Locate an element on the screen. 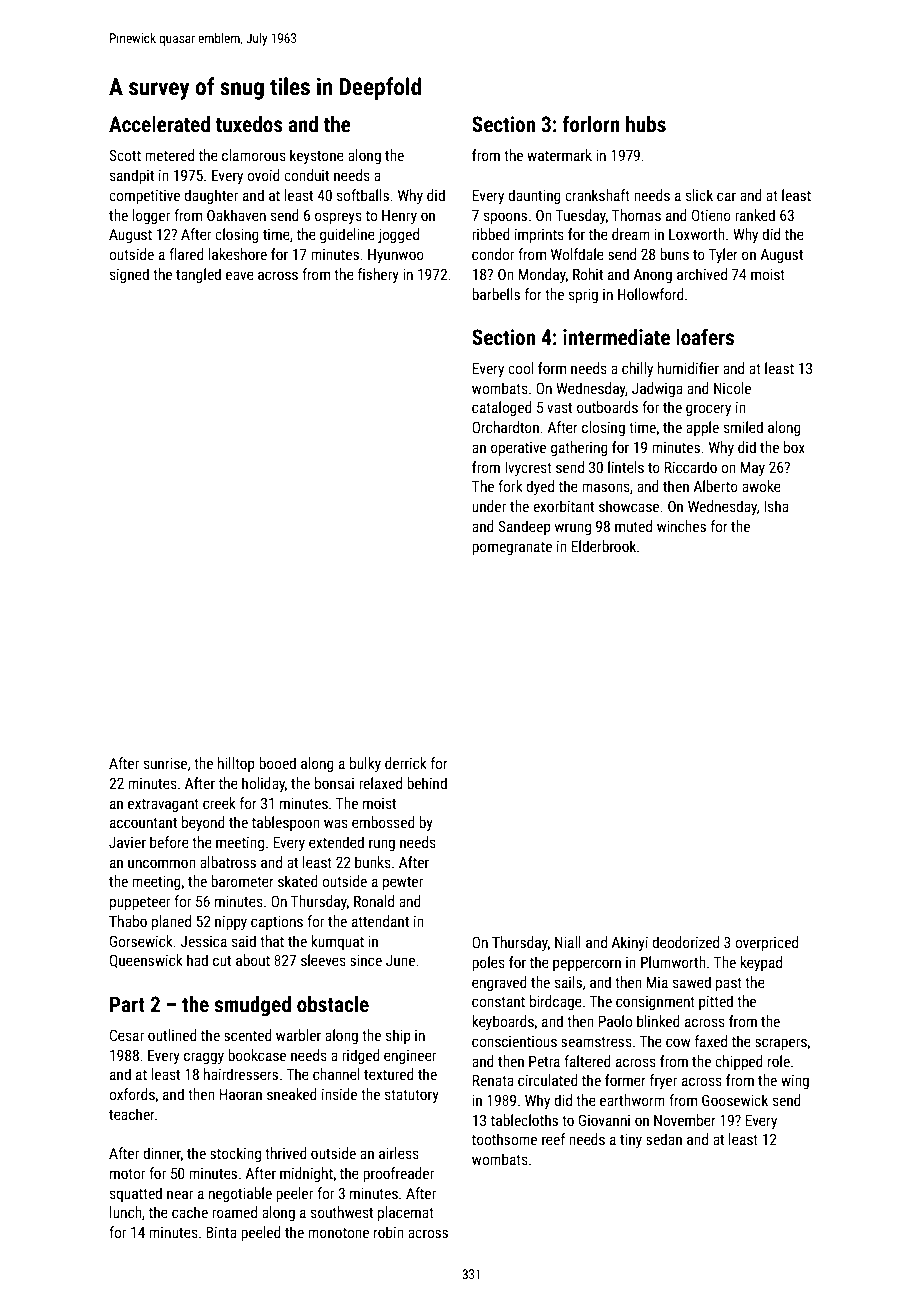  bulky is located at coordinates (365, 764).
